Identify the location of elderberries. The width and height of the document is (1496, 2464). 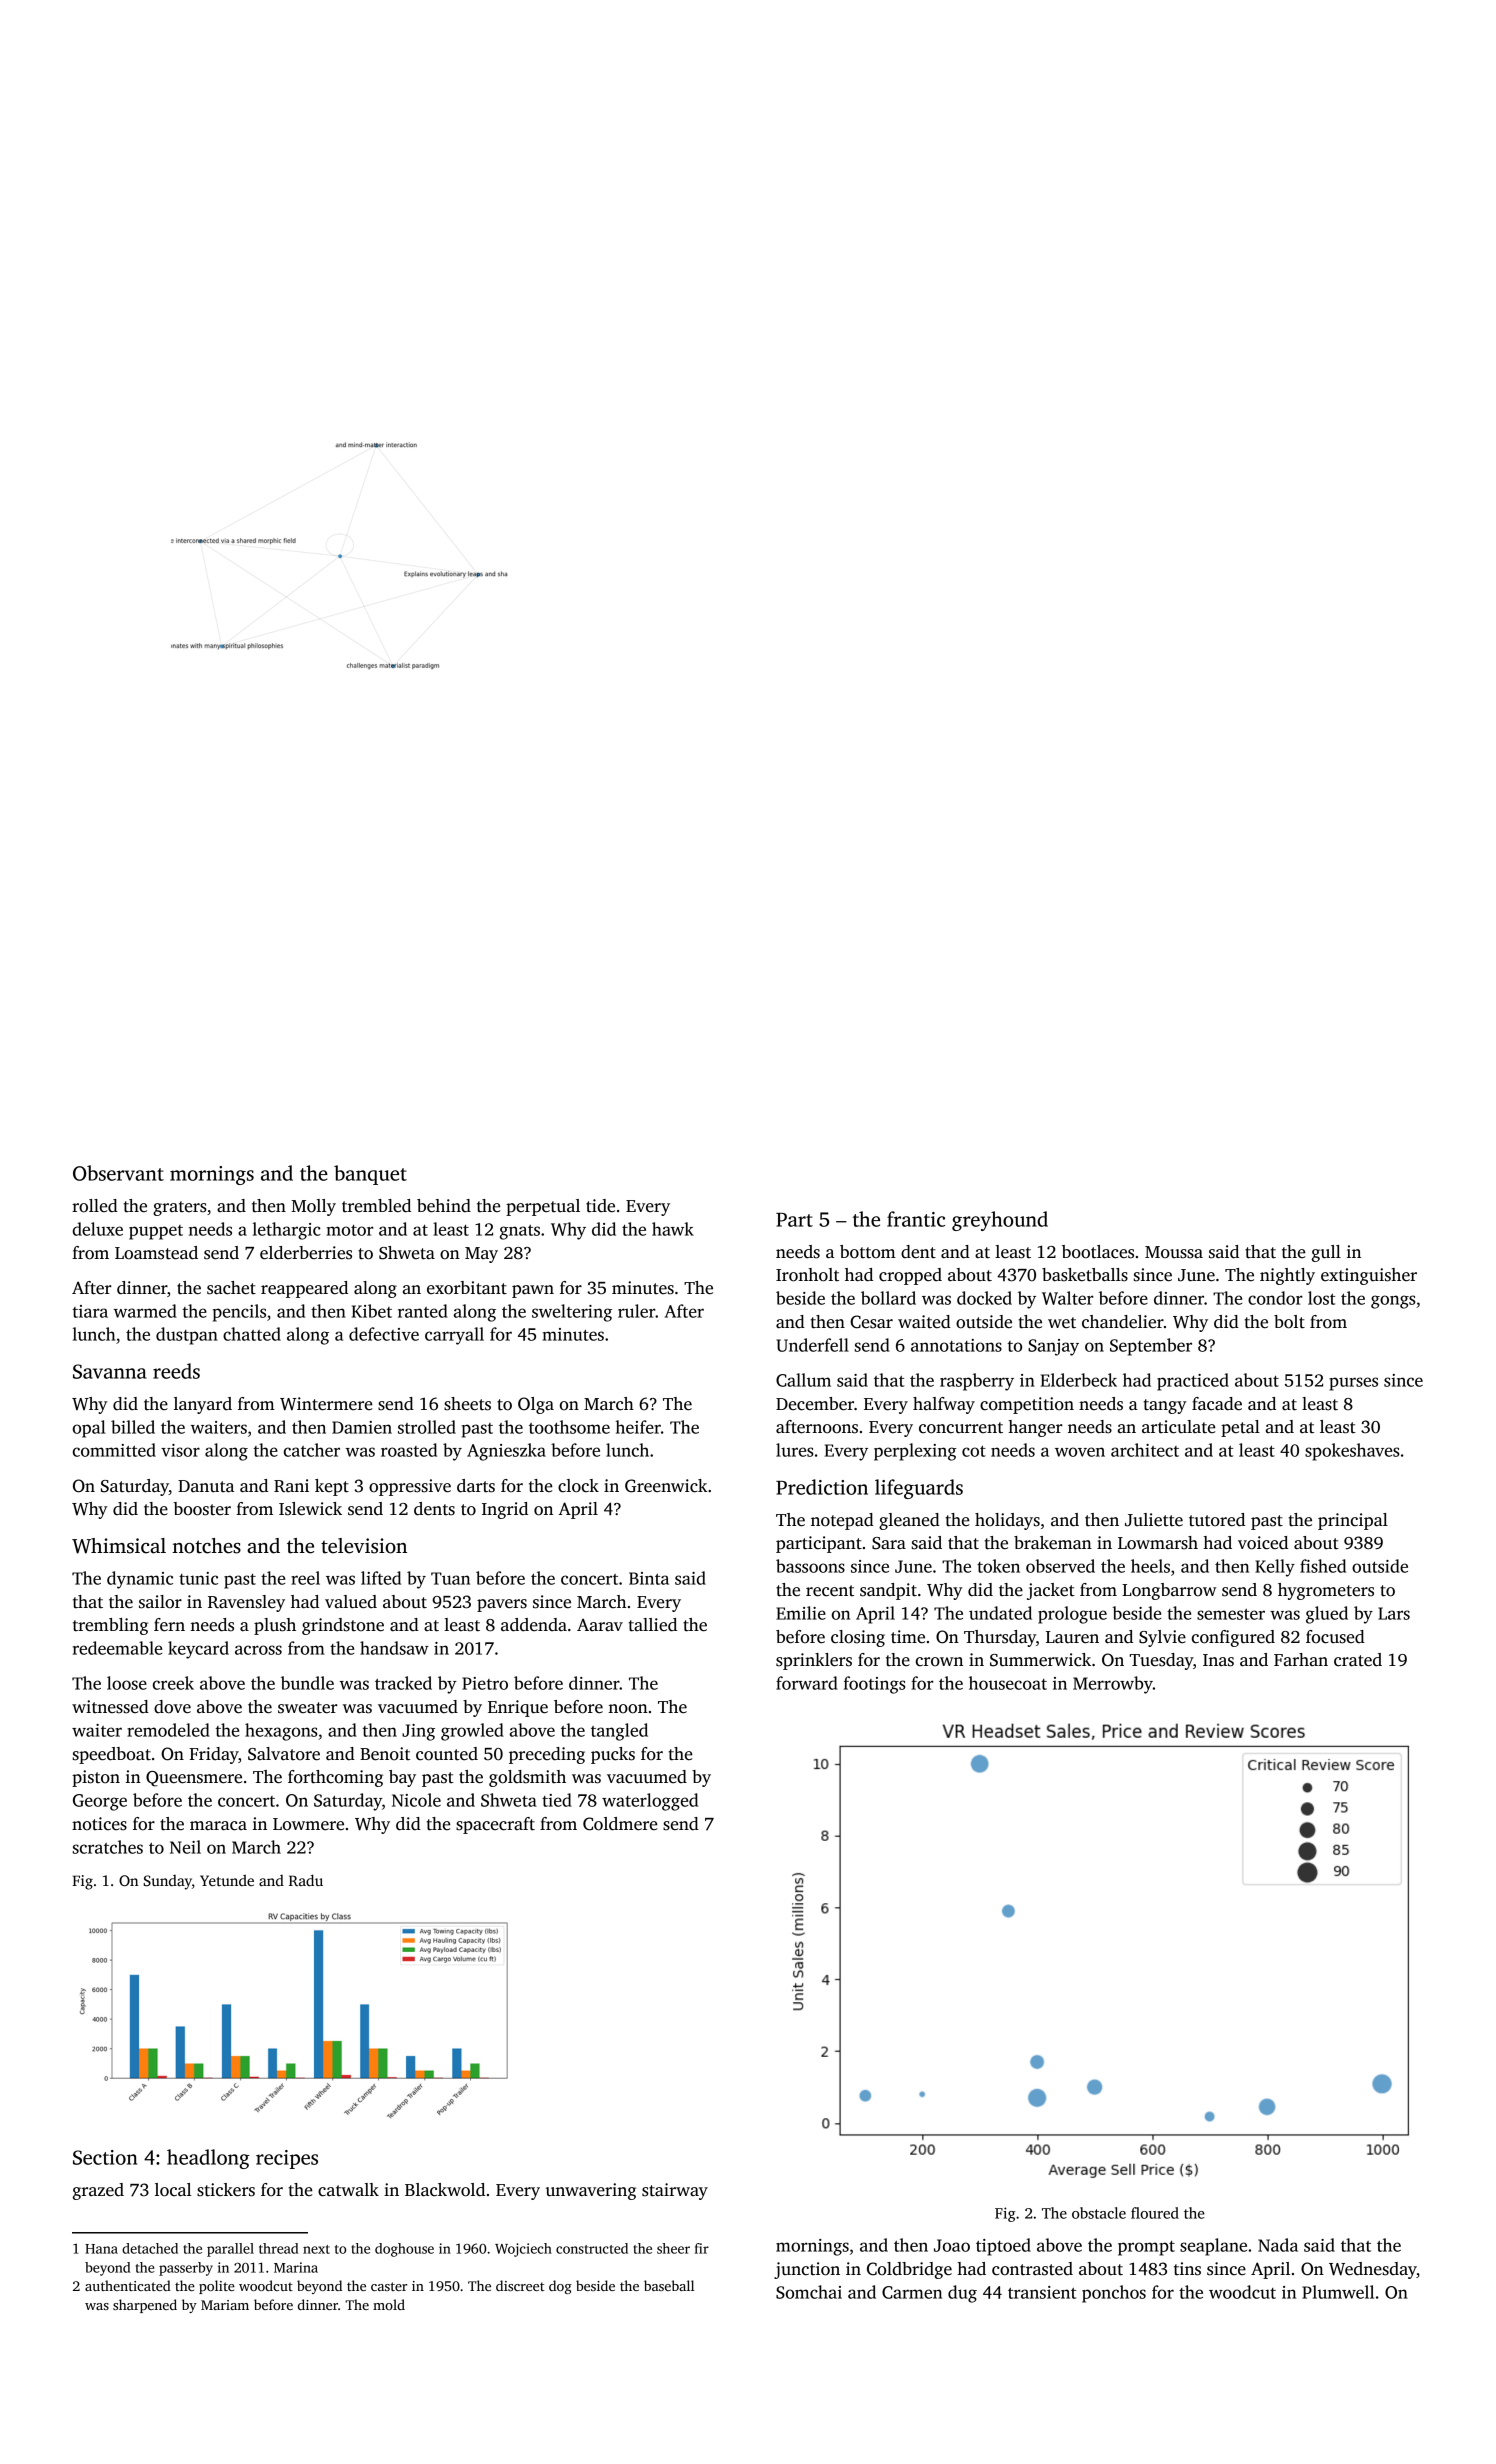
(306, 1253).
